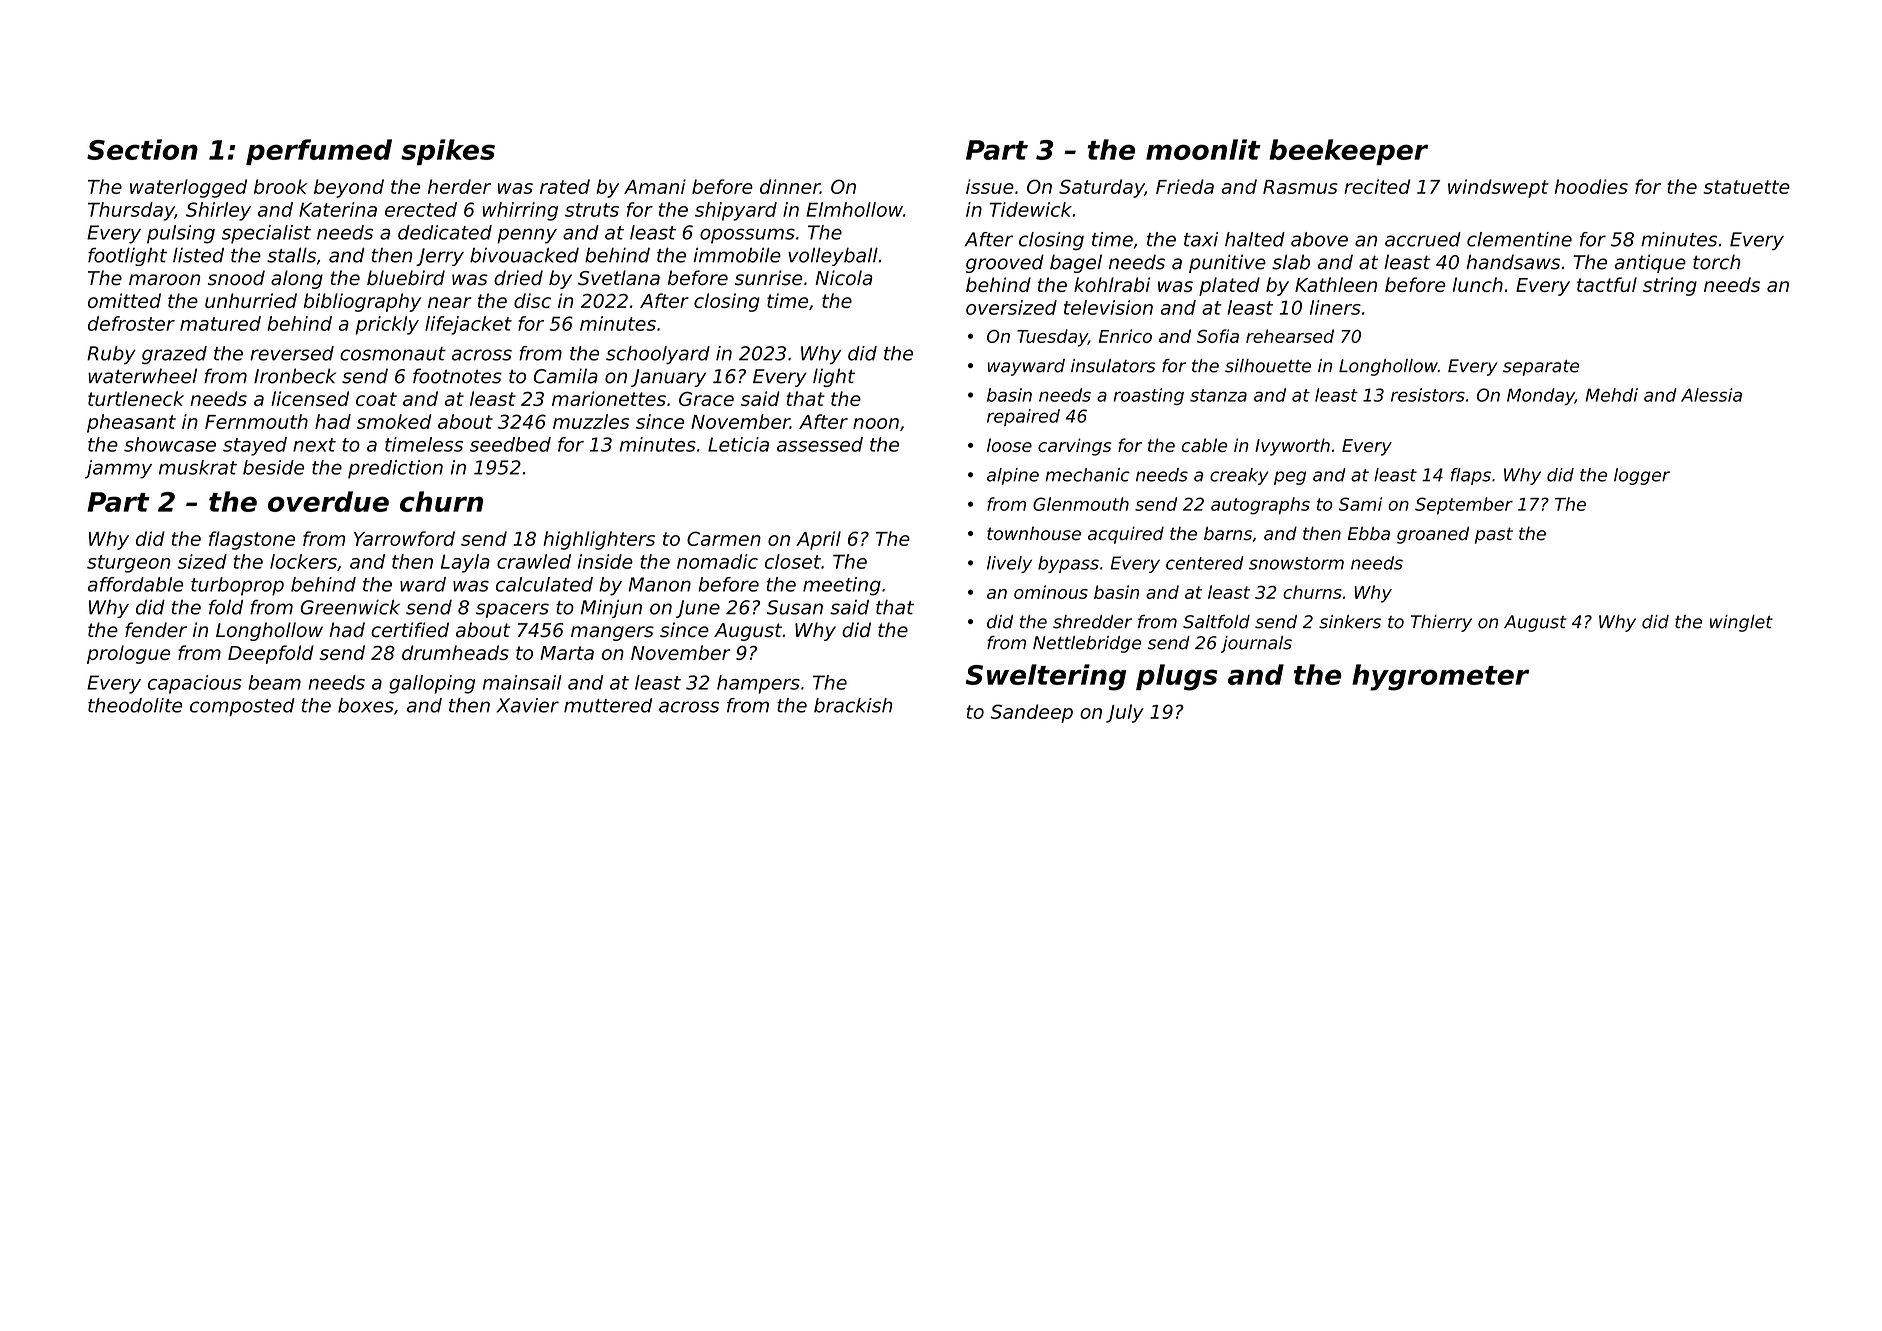  I want to click on brackish, so click(853, 705).
